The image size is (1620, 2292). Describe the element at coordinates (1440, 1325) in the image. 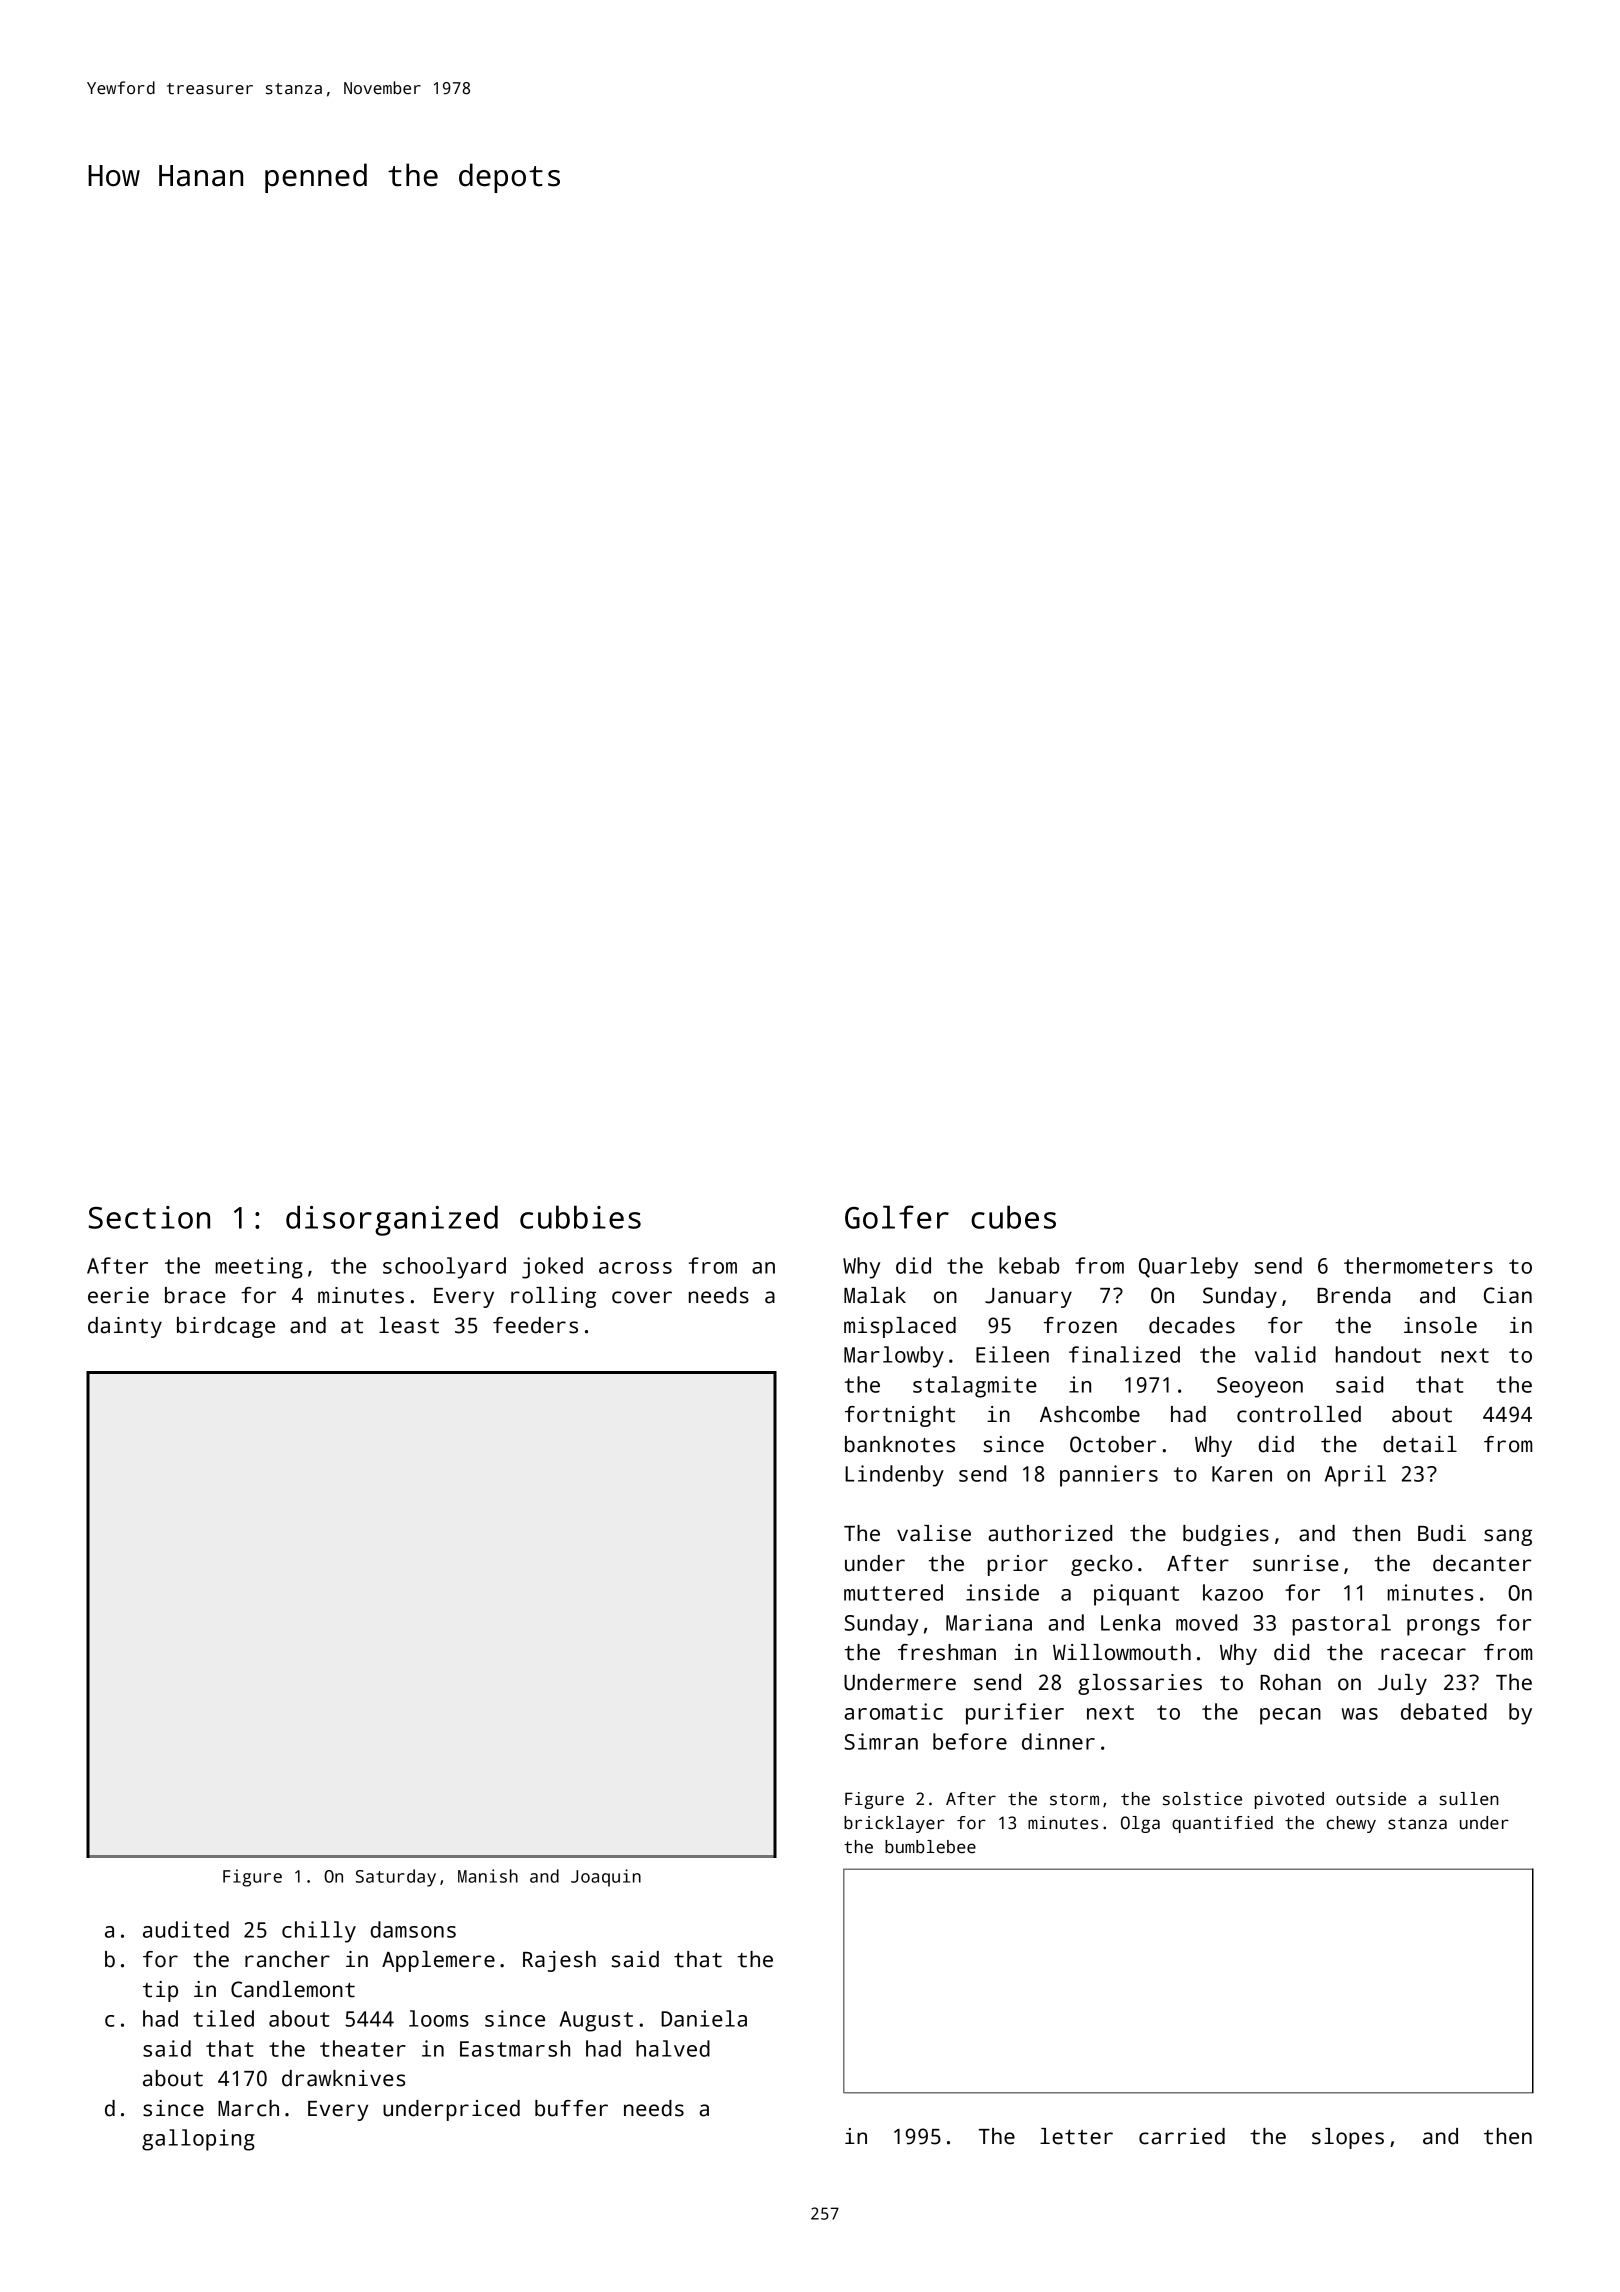

I see `insole` at that location.
